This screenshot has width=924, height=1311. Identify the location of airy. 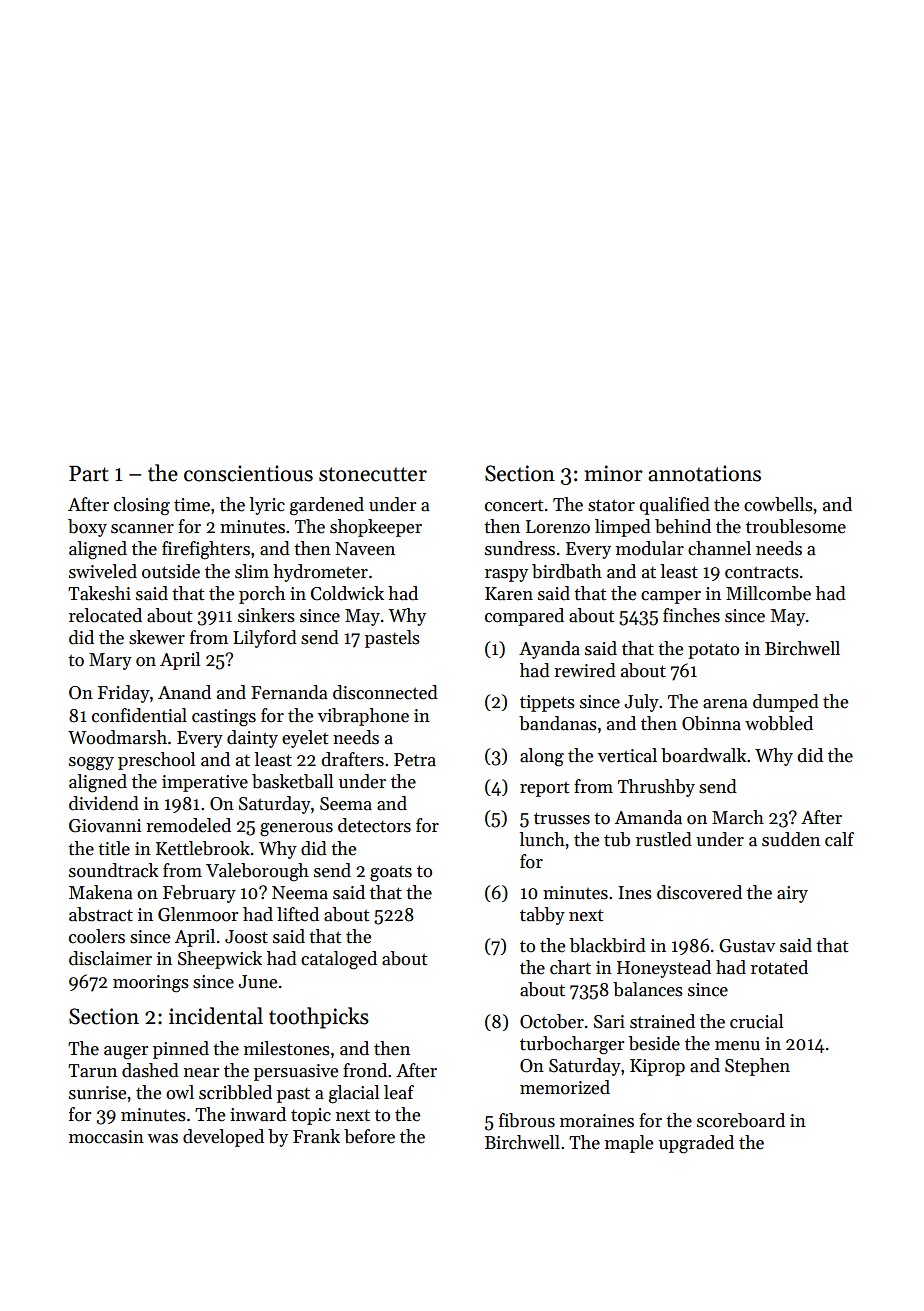
(792, 894).
